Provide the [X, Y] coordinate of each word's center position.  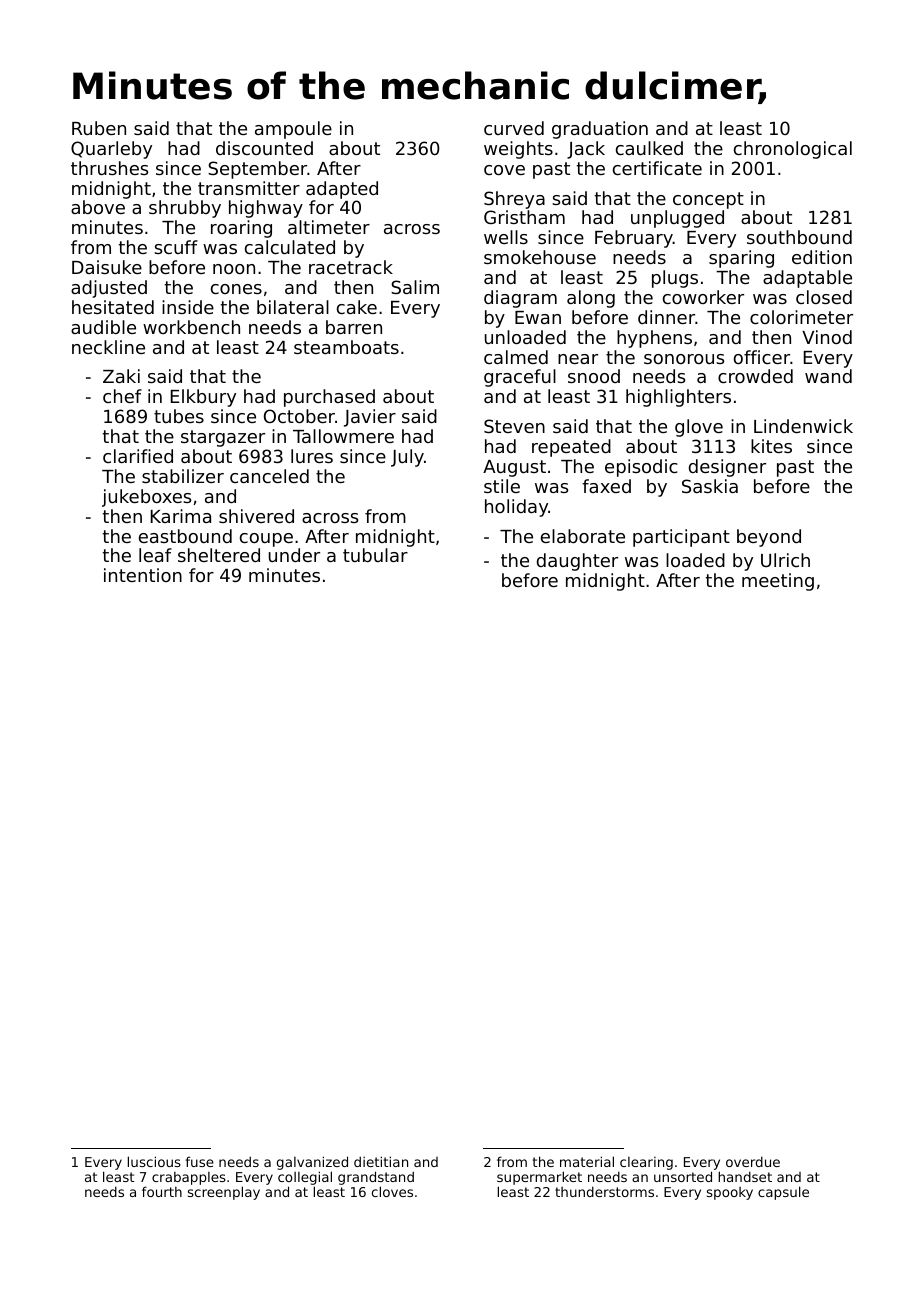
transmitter [249, 188]
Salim [415, 287]
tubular [375, 555]
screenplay [224, 1193]
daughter [577, 562]
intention [143, 575]
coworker [703, 297]
